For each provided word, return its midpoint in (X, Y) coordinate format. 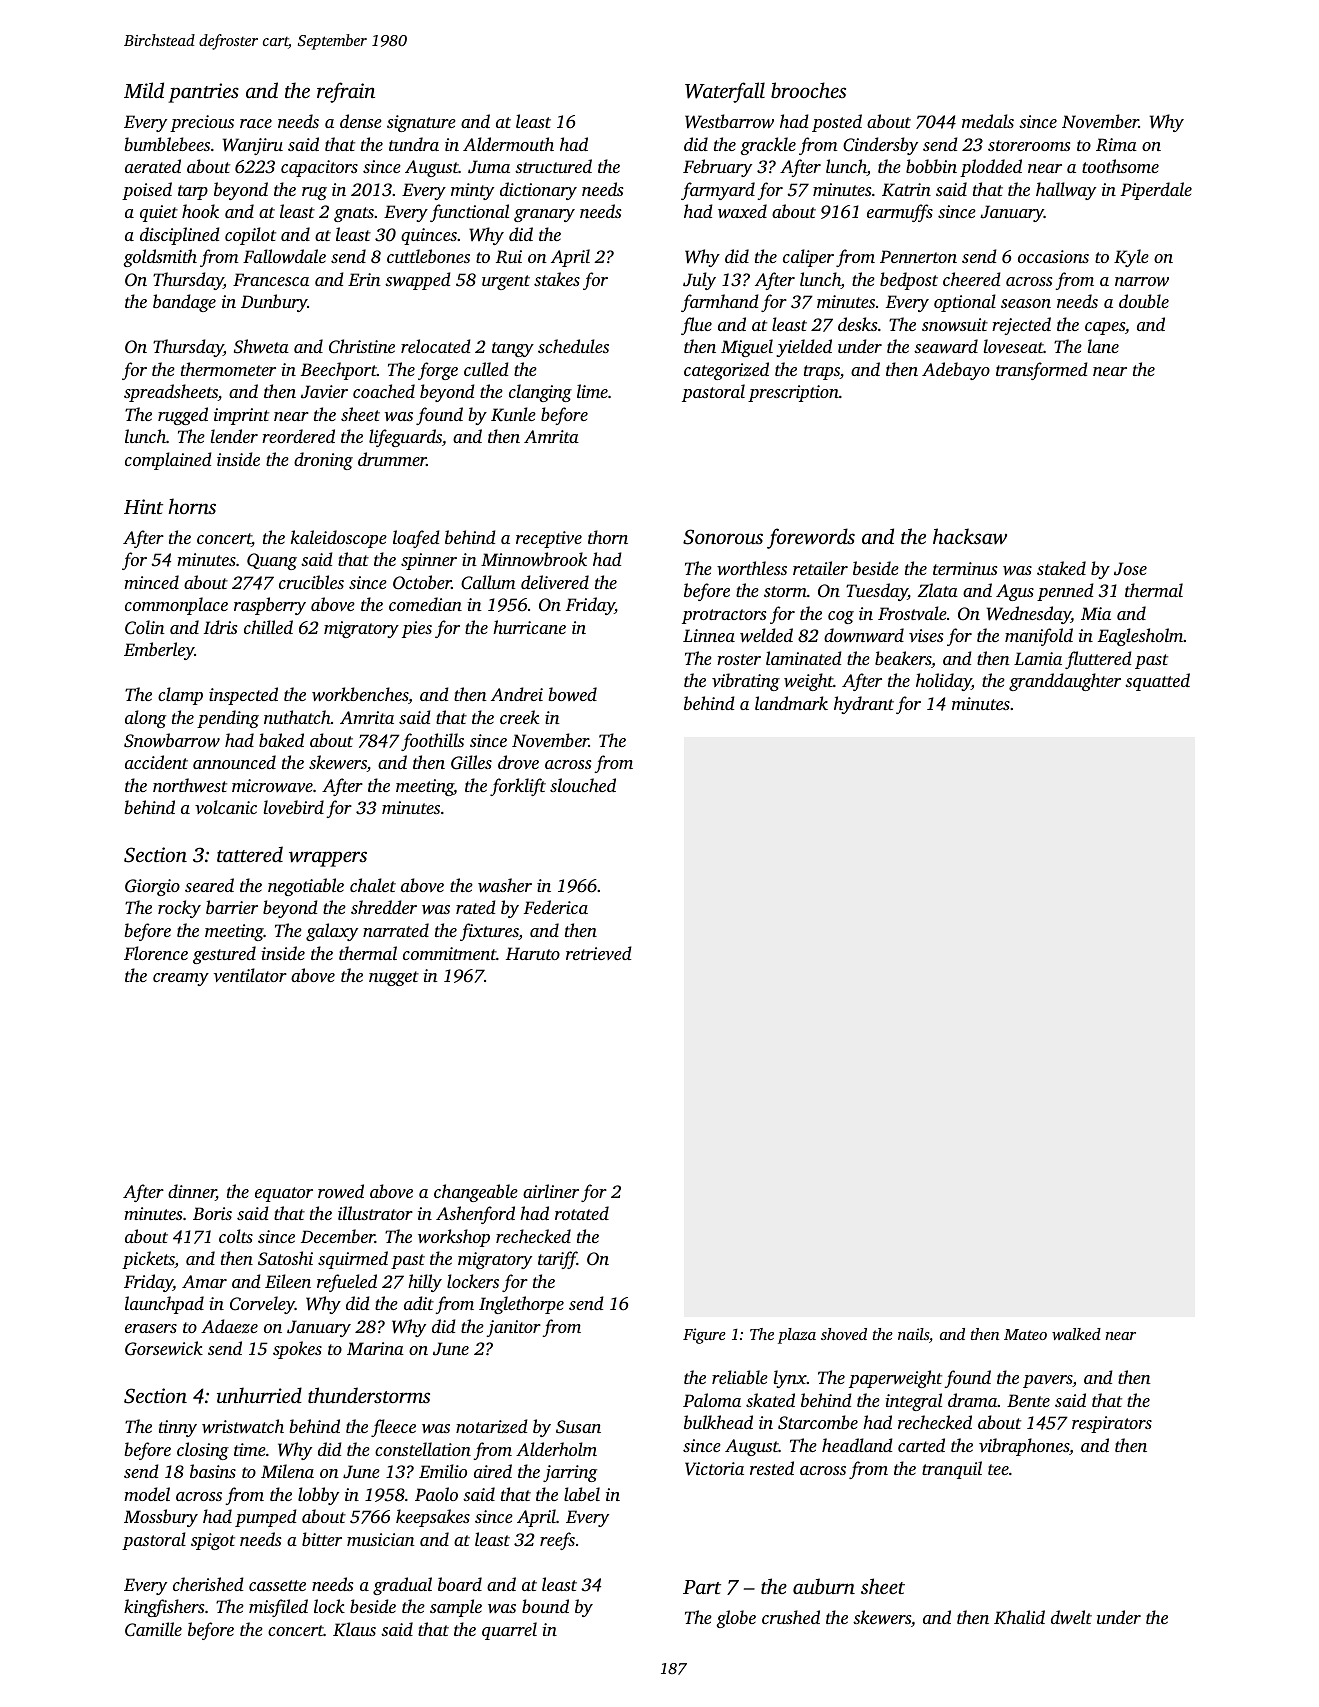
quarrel (509, 1631)
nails (913, 1334)
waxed (742, 211)
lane (1103, 346)
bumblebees (167, 144)
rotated (582, 1213)
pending (228, 719)
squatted (1157, 682)
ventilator (250, 975)
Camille (153, 1629)
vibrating (746, 682)
